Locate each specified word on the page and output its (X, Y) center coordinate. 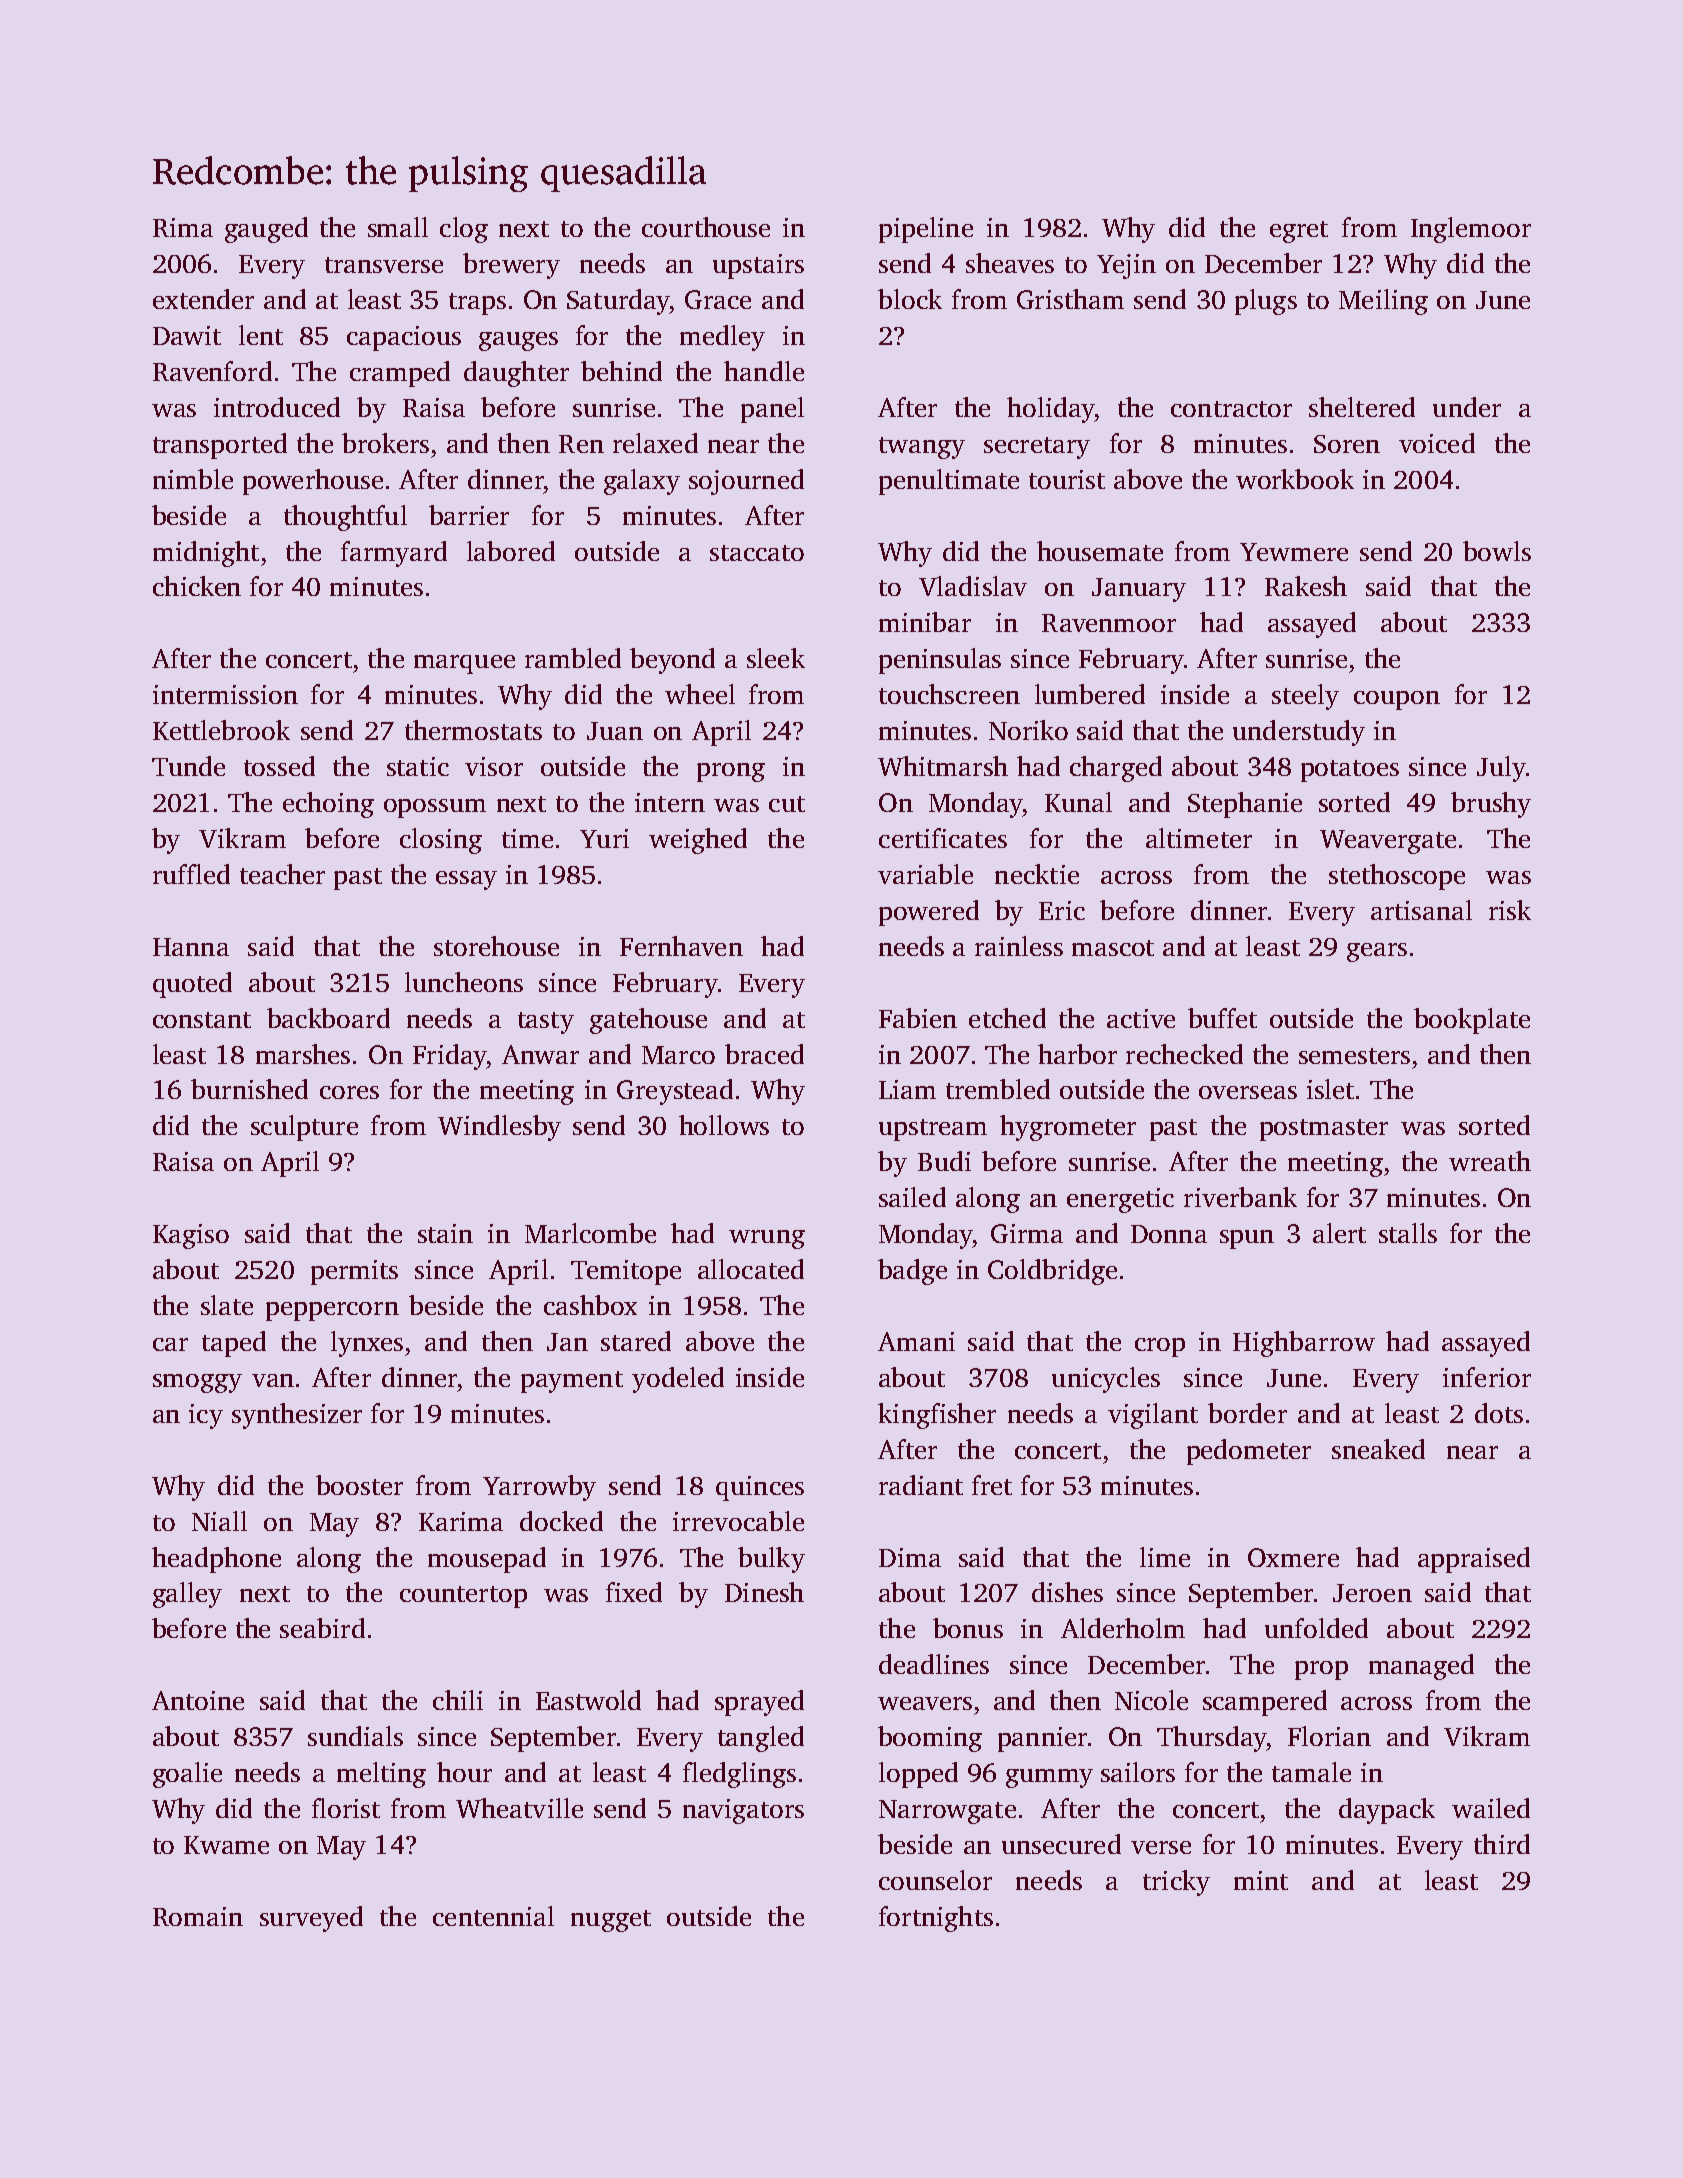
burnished (249, 1089)
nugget (611, 1921)
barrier (469, 515)
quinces (760, 1488)
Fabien (918, 1018)
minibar (925, 622)
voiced (1437, 443)
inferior (1487, 1377)
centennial (493, 1916)
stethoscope (1397, 877)
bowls (1497, 551)
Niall (219, 1521)
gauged (266, 230)
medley (722, 338)
